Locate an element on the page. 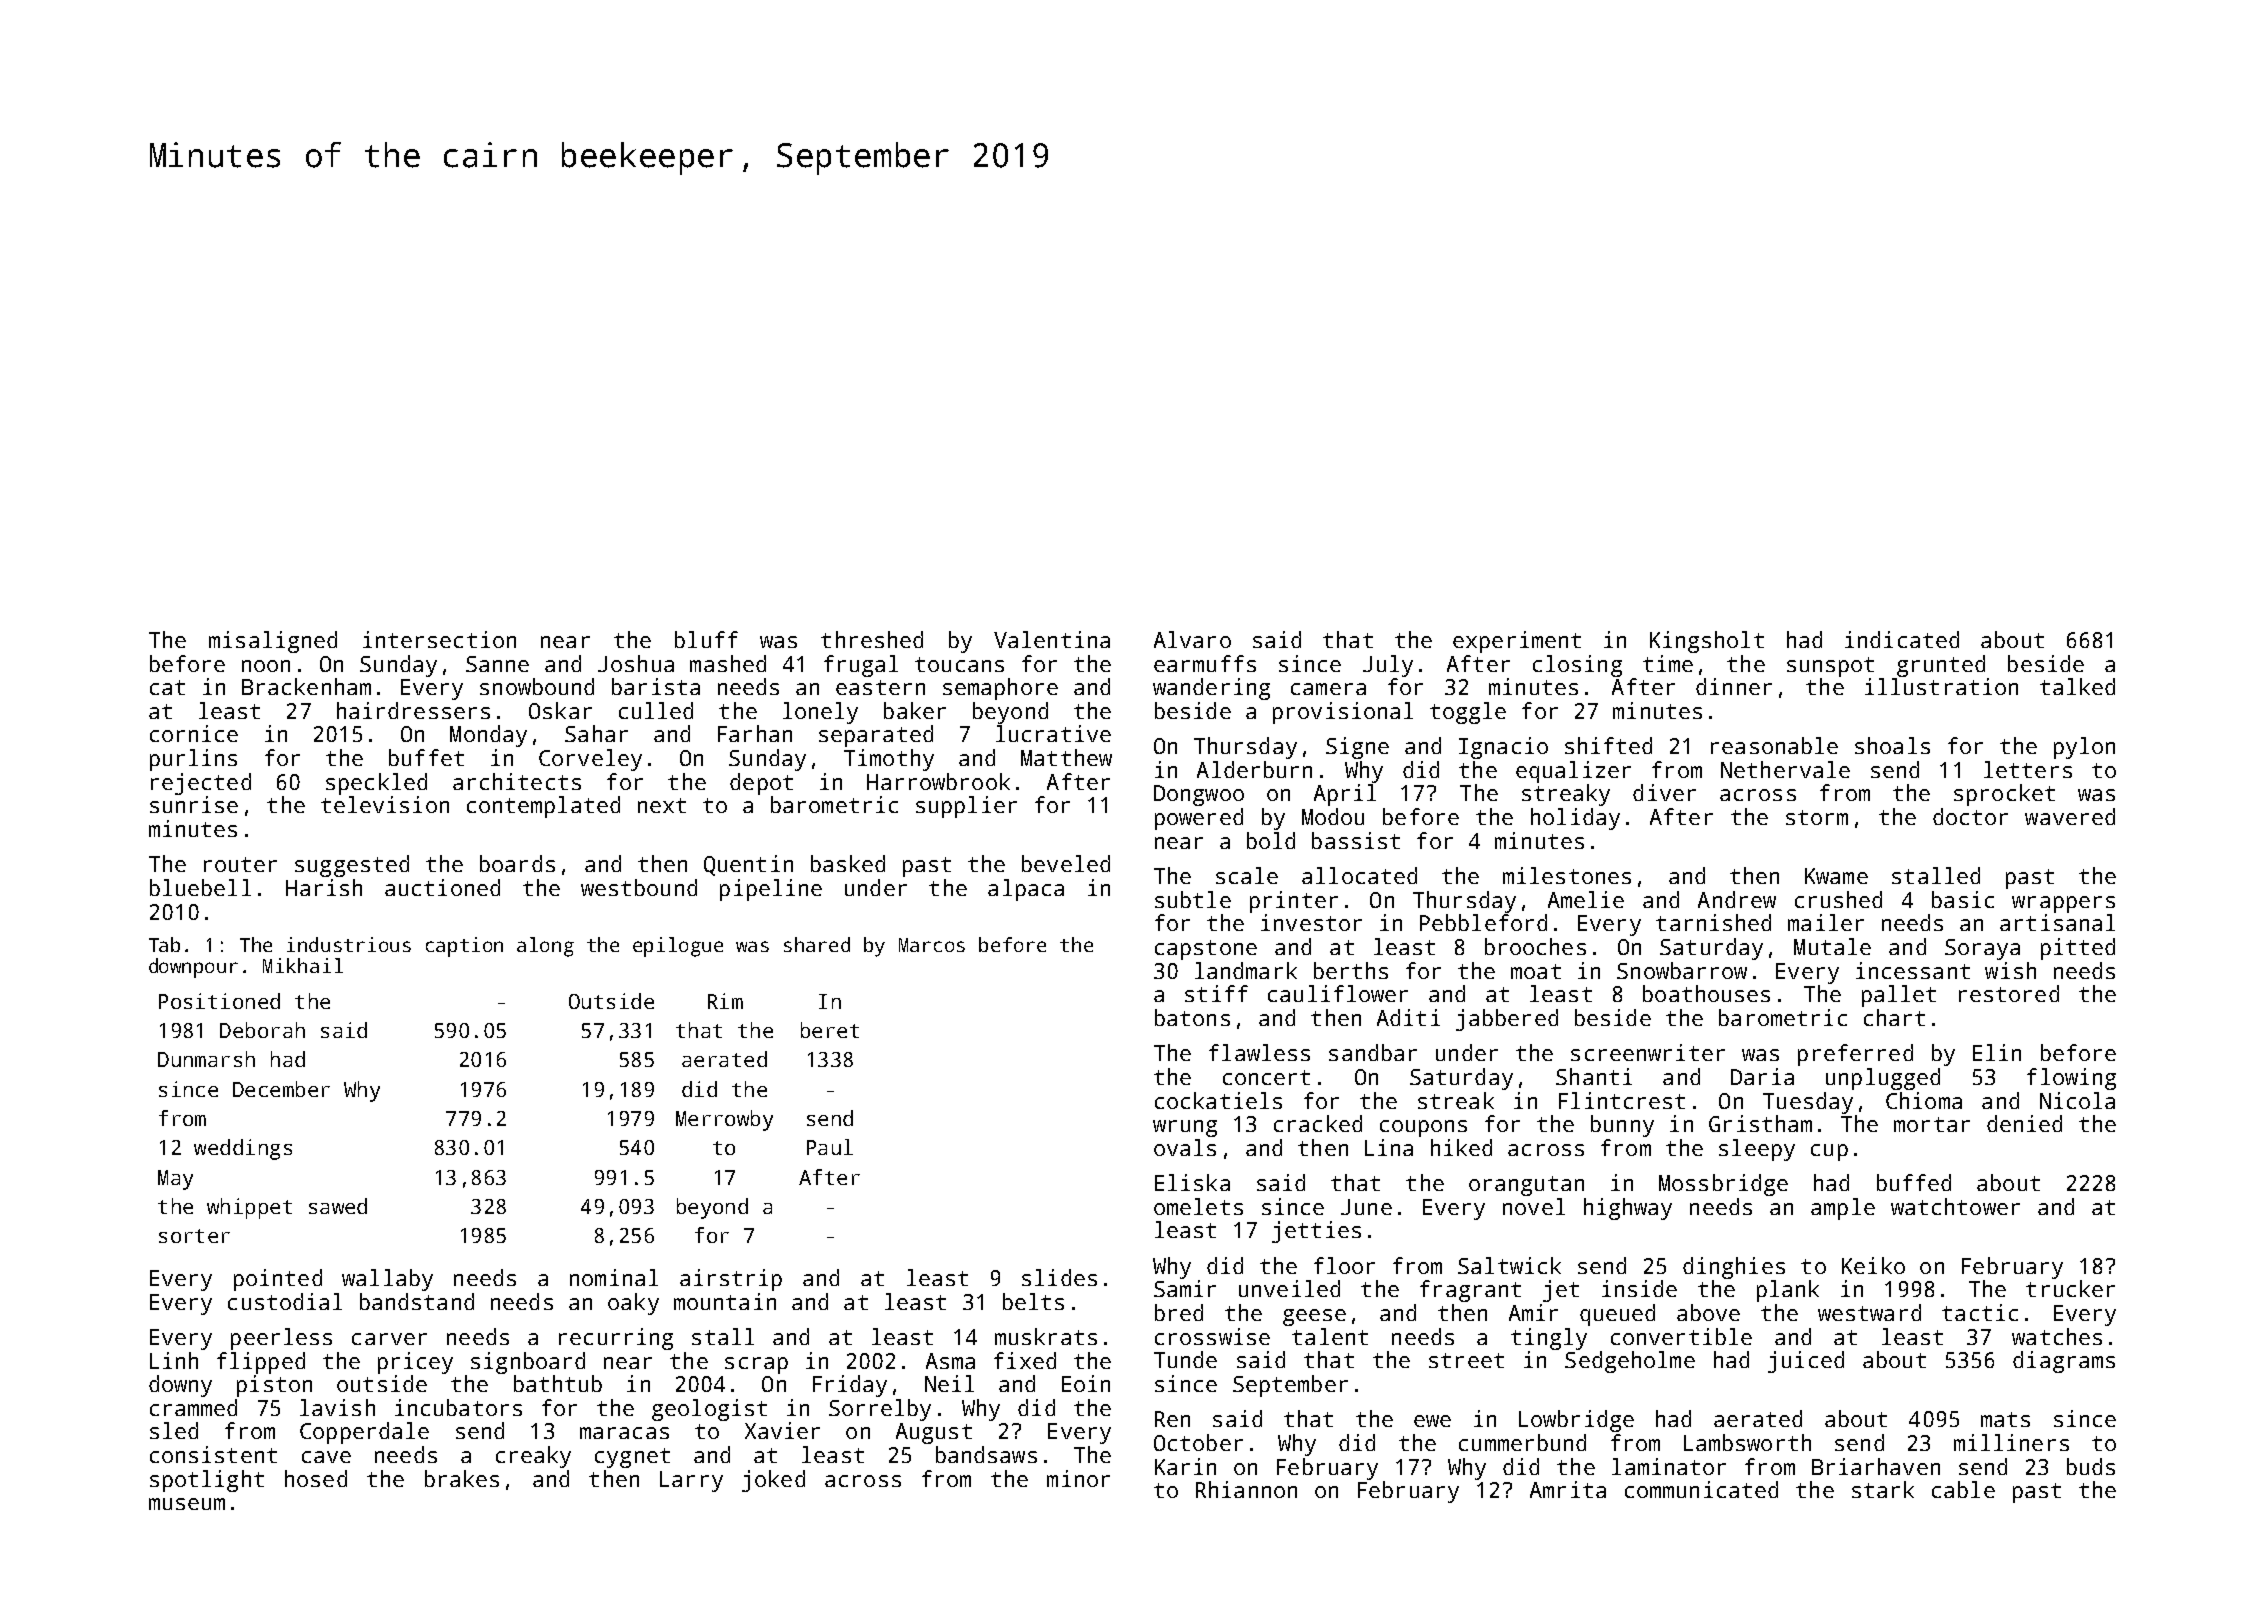 This document has height=1601, width=2265. preferred is located at coordinates (1855, 1055).
